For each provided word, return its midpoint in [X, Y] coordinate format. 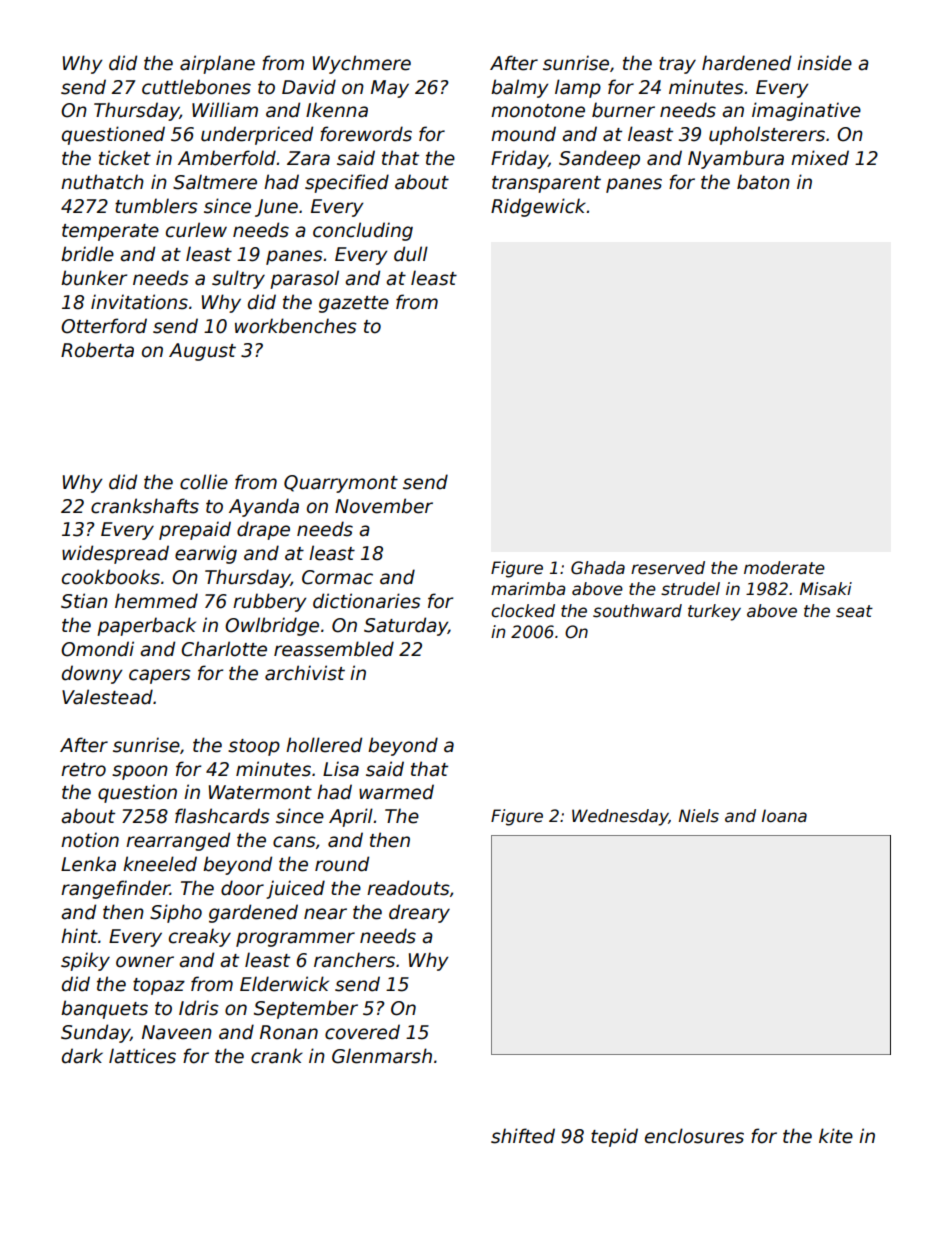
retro [83, 770]
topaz [159, 986]
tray [677, 65]
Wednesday [620, 817]
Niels [699, 816]
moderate [784, 568]
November [384, 506]
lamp [578, 88]
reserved [668, 568]
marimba [528, 589]
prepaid [195, 530]
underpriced [257, 135]
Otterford [104, 326]
